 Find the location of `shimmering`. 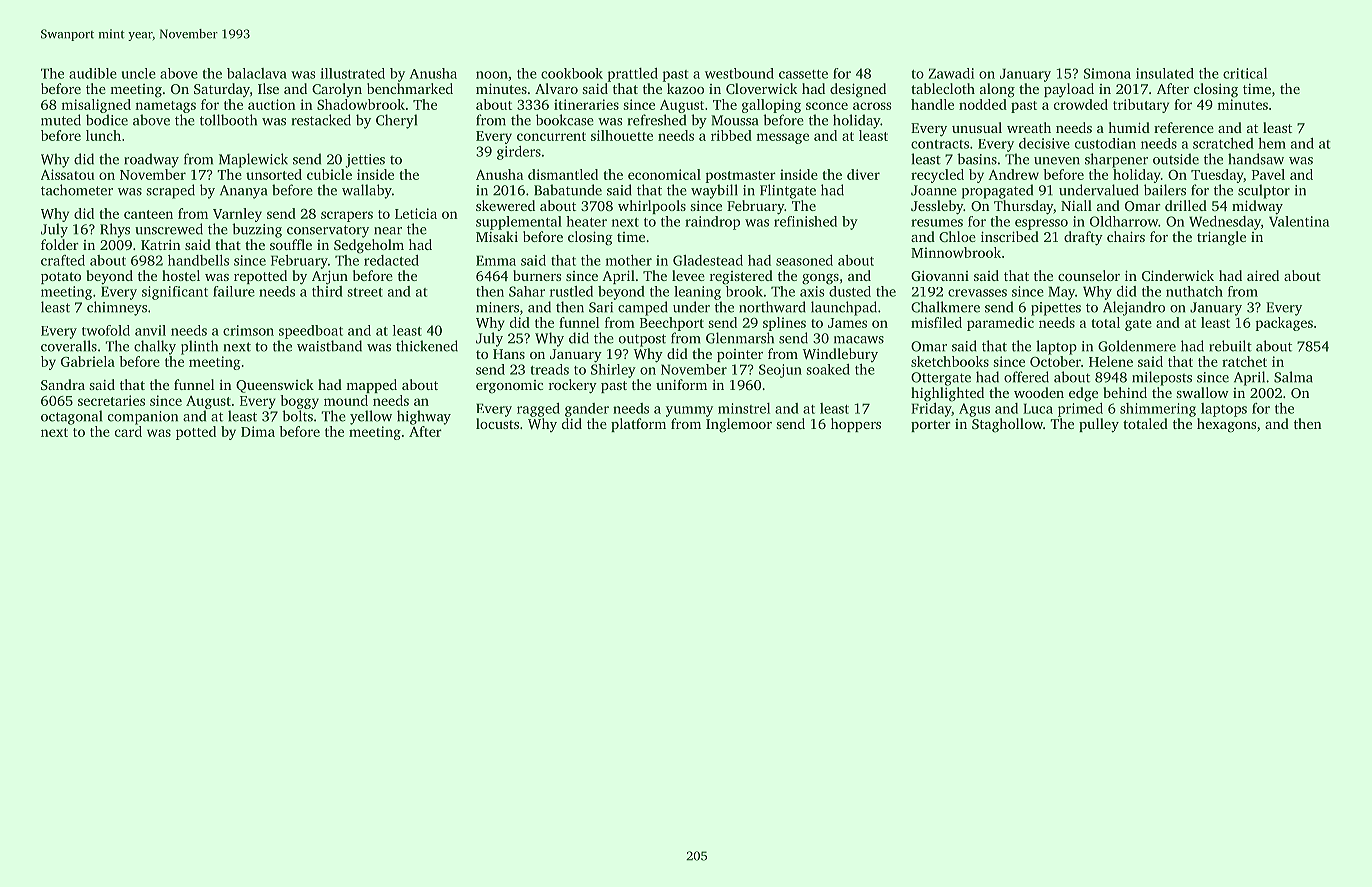

shimmering is located at coordinates (1158, 410).
